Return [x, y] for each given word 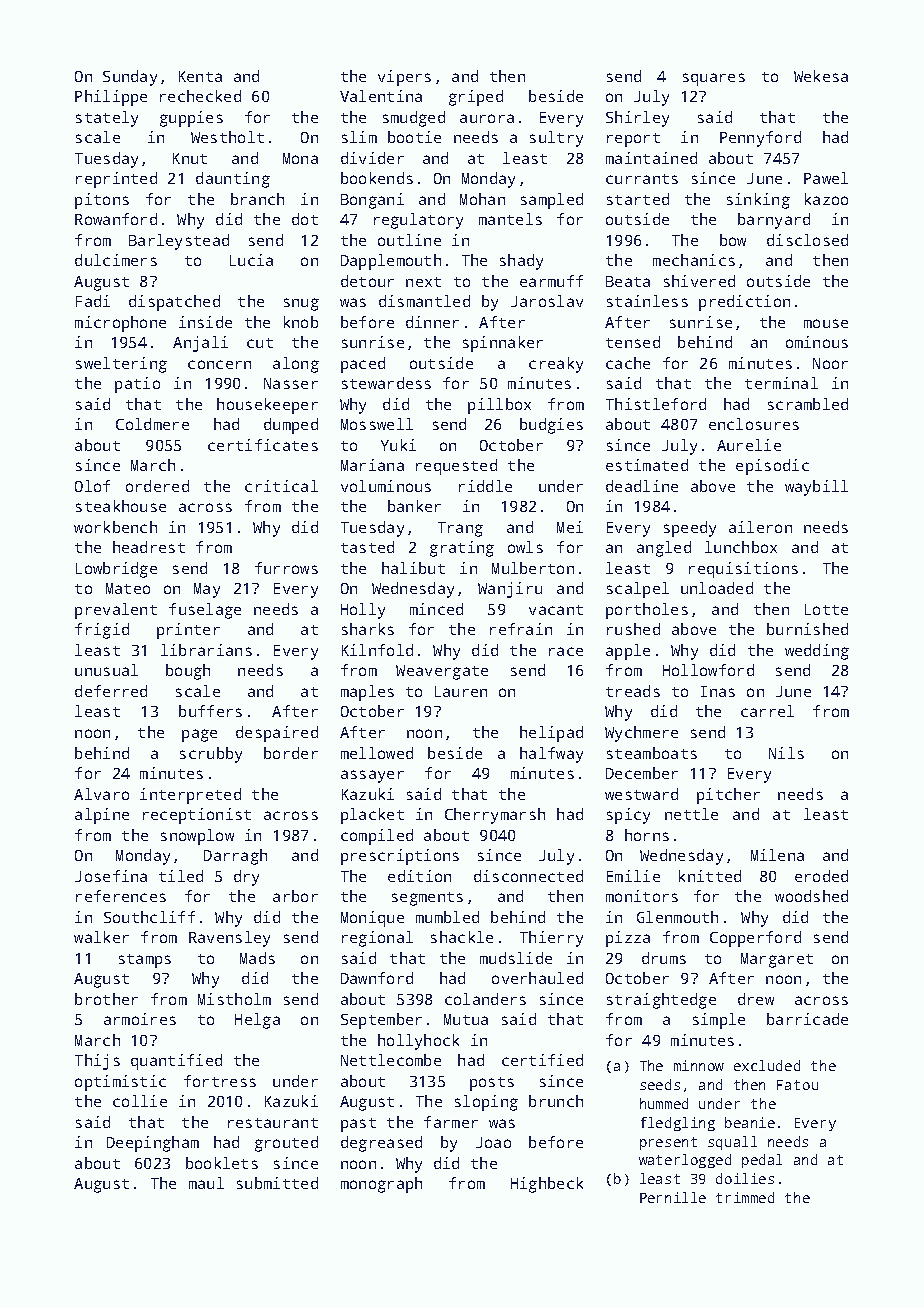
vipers [404, 78]
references [121, 896]
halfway [551, 755]
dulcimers [116, 260]
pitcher [728, 796]
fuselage [205, 611]
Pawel [826, 178]
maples [367, 693]
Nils [786, 753]
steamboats [652, 753]
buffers [210, 711]
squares [714, 79]
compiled [377, 837]
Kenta [200, 76]
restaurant [273, 1123]
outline [409, 240]
